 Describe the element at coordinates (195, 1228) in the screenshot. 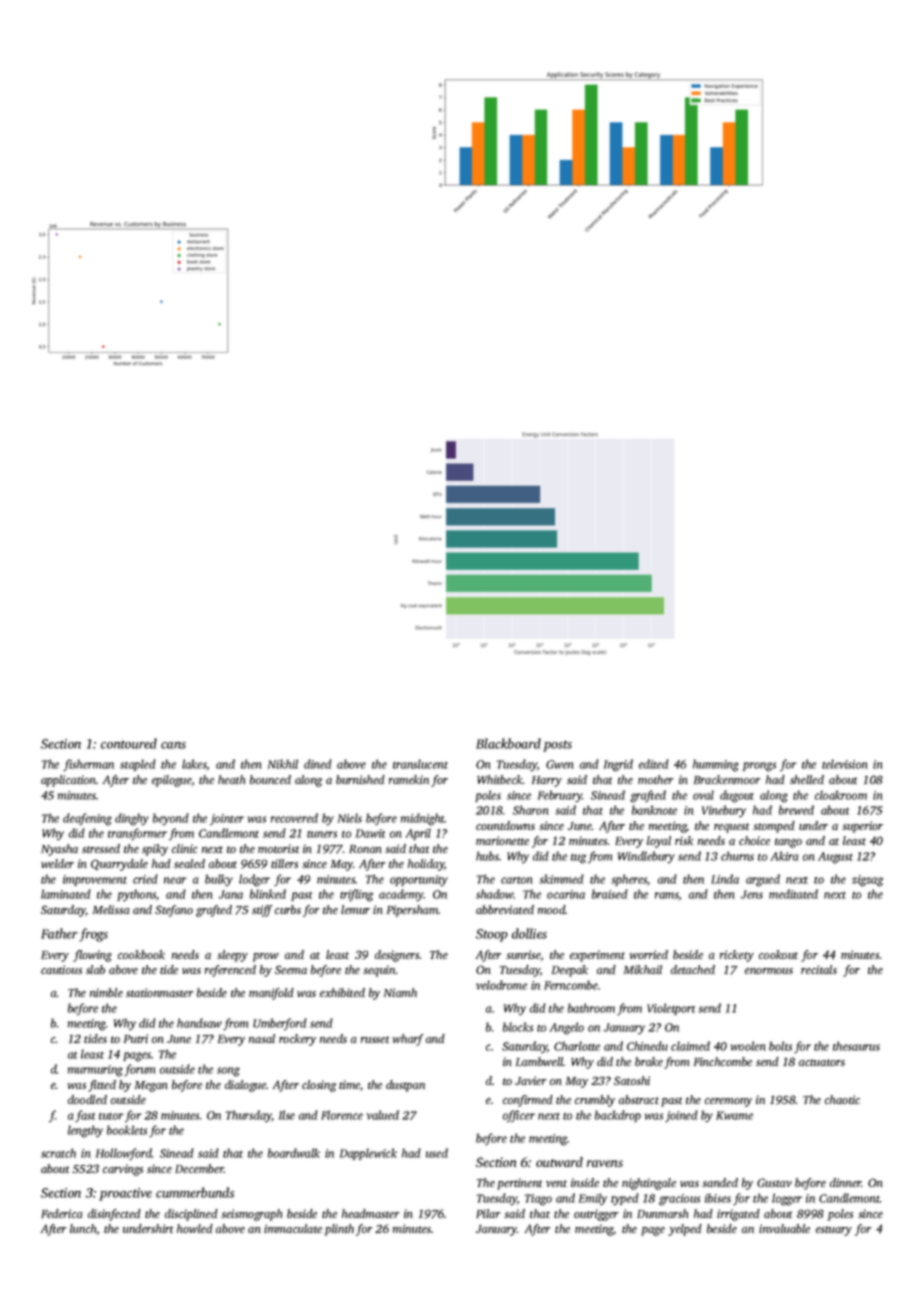

I see `howled` at that location.
